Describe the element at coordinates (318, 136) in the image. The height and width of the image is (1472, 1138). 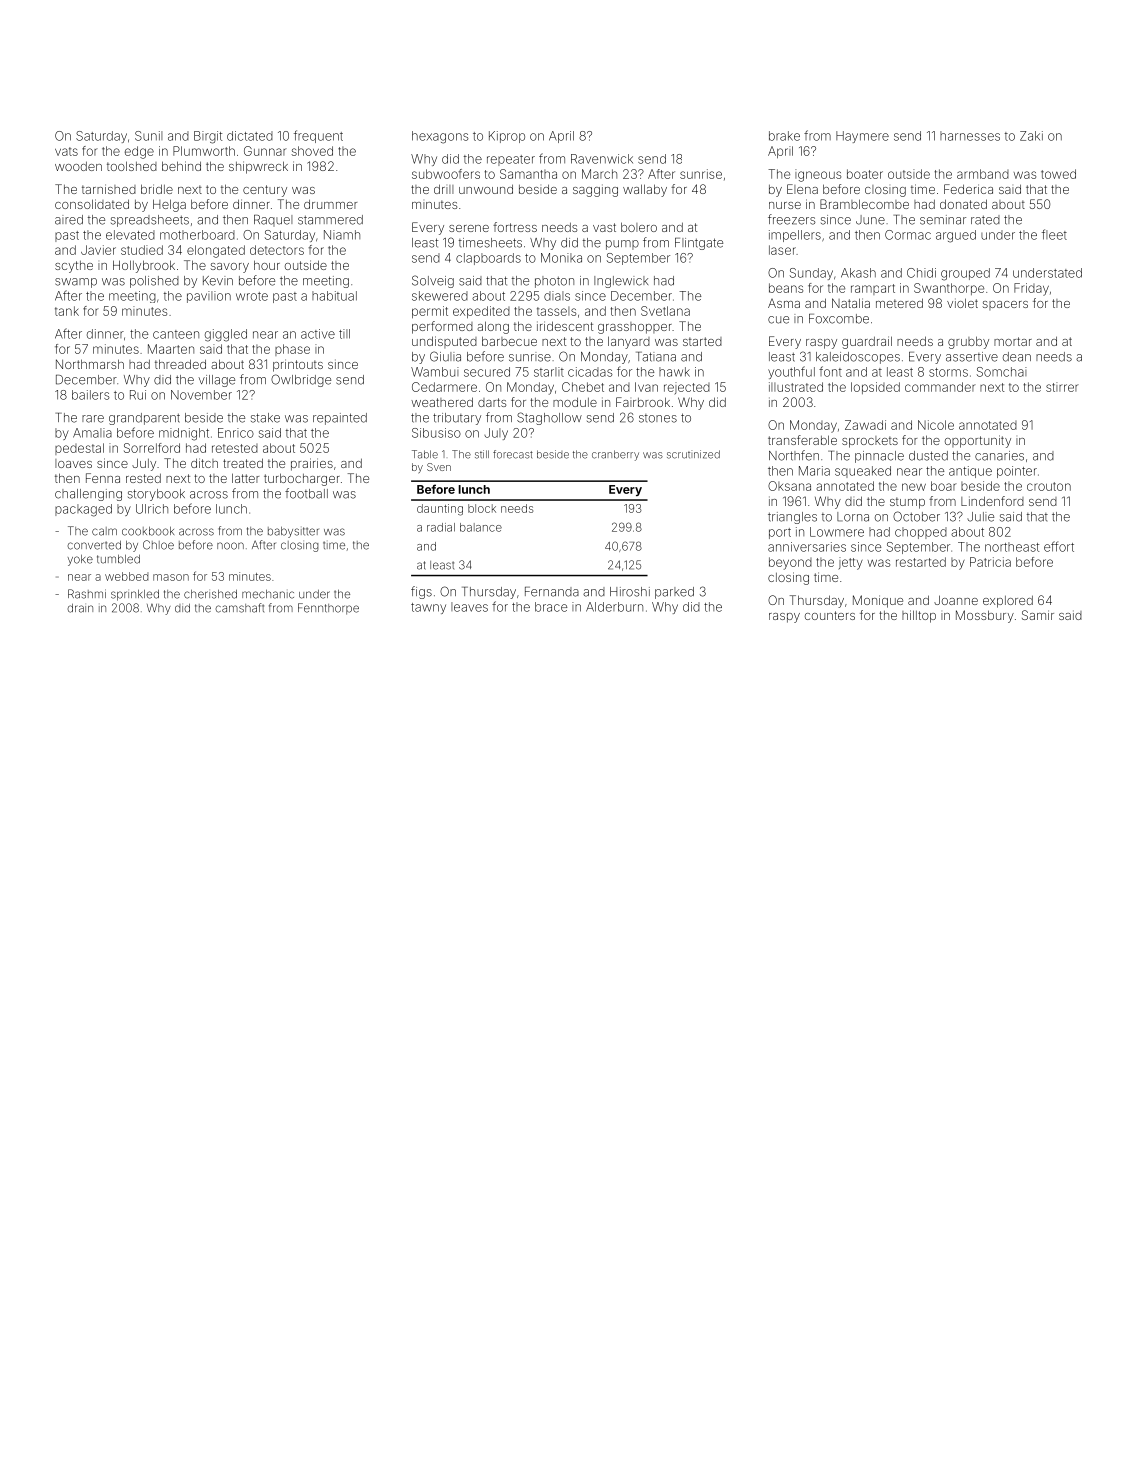
I see `frequent` at that location.
